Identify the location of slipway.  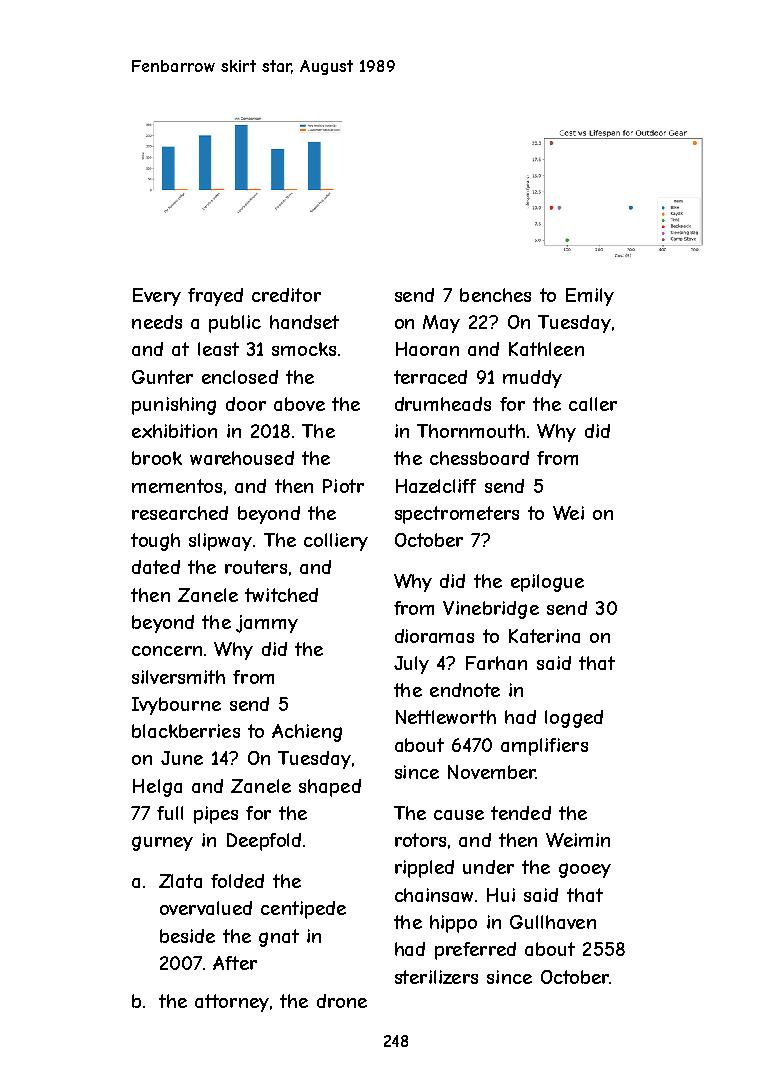
(220, 542).
